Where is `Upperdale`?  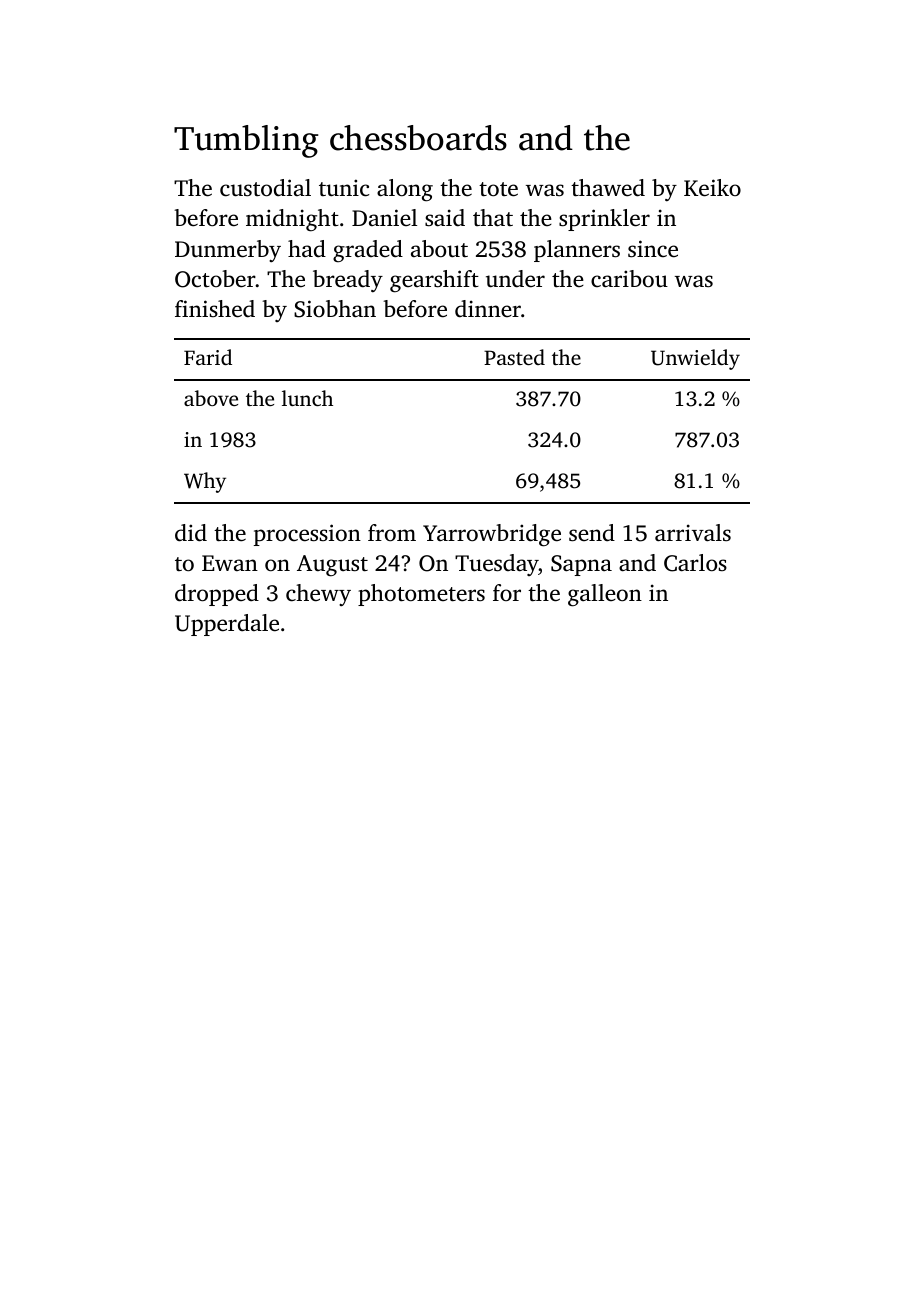
Upperdale is located at coordinates (227, 625).
